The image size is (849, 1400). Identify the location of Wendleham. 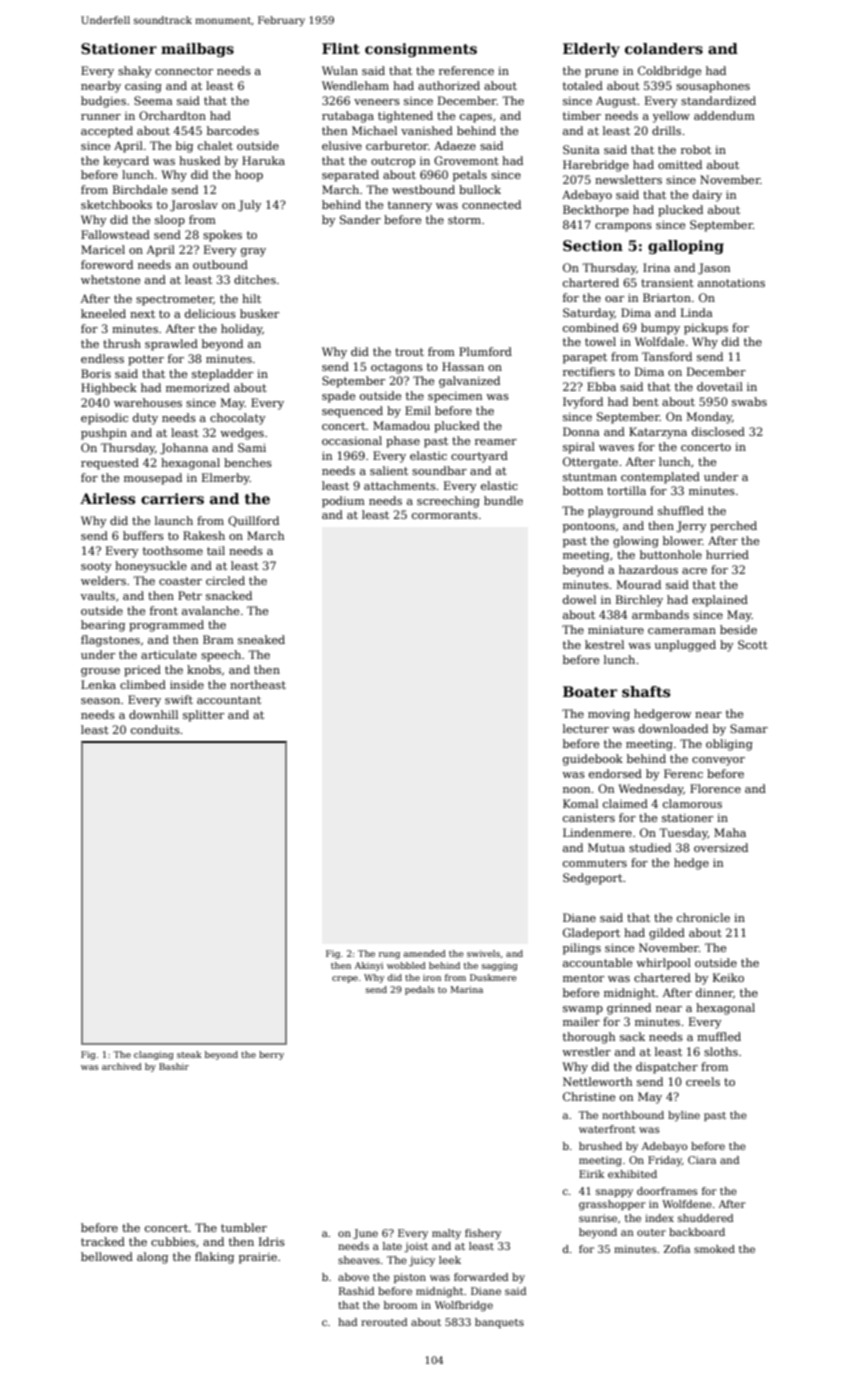
(355, 85).
